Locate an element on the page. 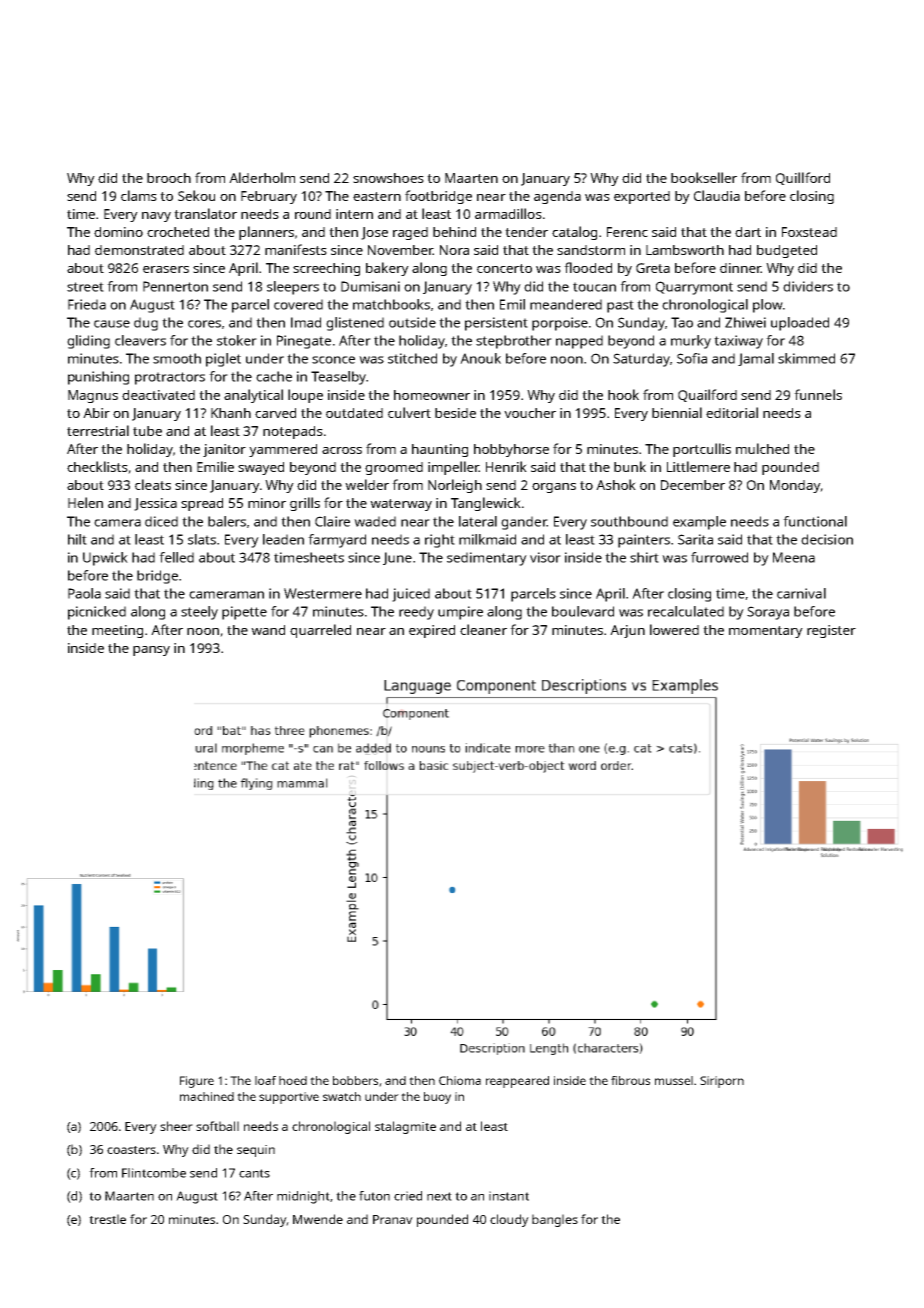  snowshoes is located at coordinates (388, 178).
